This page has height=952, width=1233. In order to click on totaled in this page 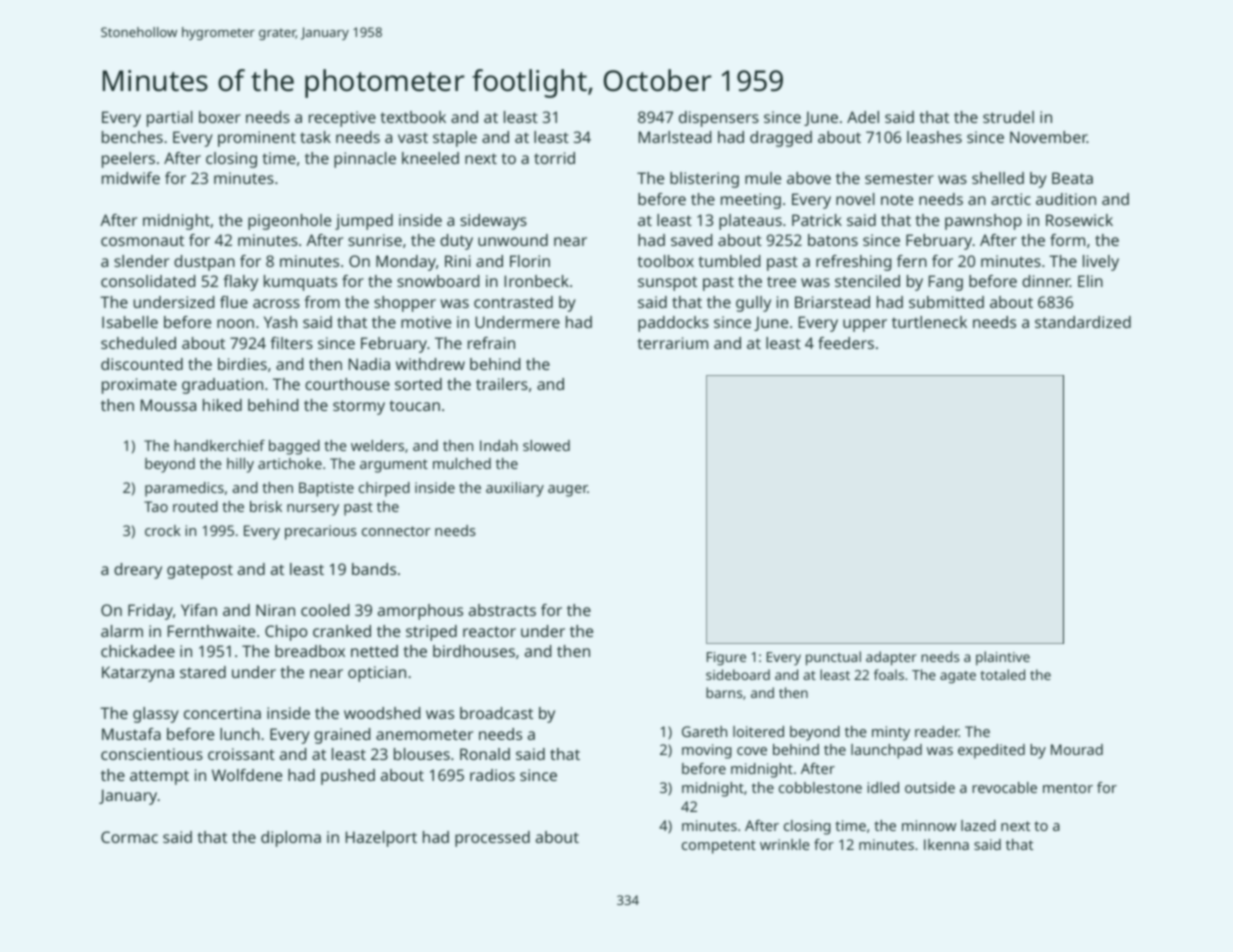, I will do `click(1002, 674)`.
